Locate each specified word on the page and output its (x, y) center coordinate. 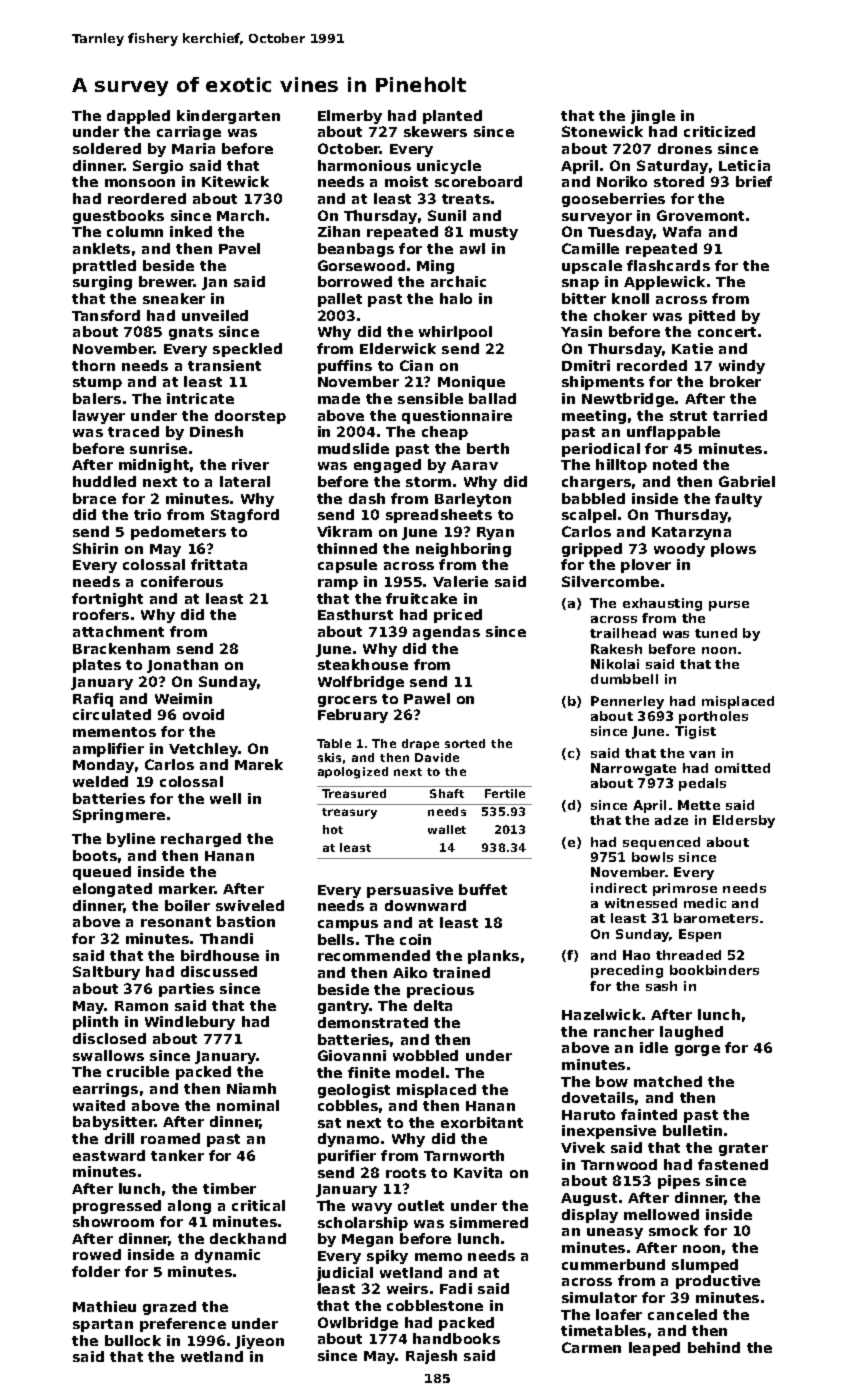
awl (472, 248)
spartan (103, 1325)
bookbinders (714, 970)
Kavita (478, 1172)
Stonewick (602, 131)
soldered (107, 148)
